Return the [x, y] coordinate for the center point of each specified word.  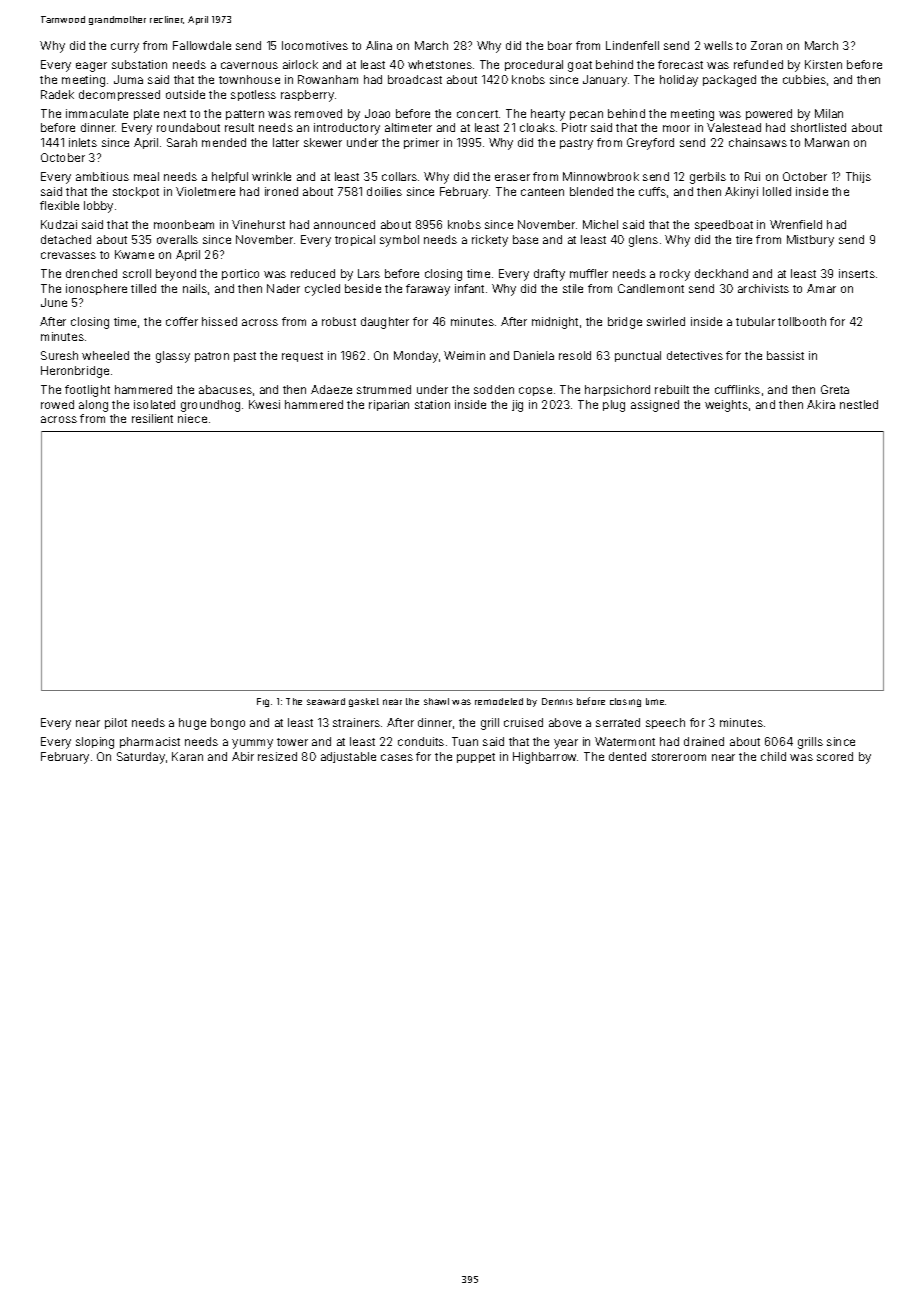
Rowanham [328, 79]
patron [212, 357]
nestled [859, 404]
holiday [679, 81]
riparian [389, 405]
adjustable [348, 757]
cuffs [652, 191]
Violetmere [205, 191]
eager [91, 67]
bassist [785, 355]
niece [192, 418]
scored [835, 756]
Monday [416, 357]
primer [421, 143]
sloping [95, 743]
